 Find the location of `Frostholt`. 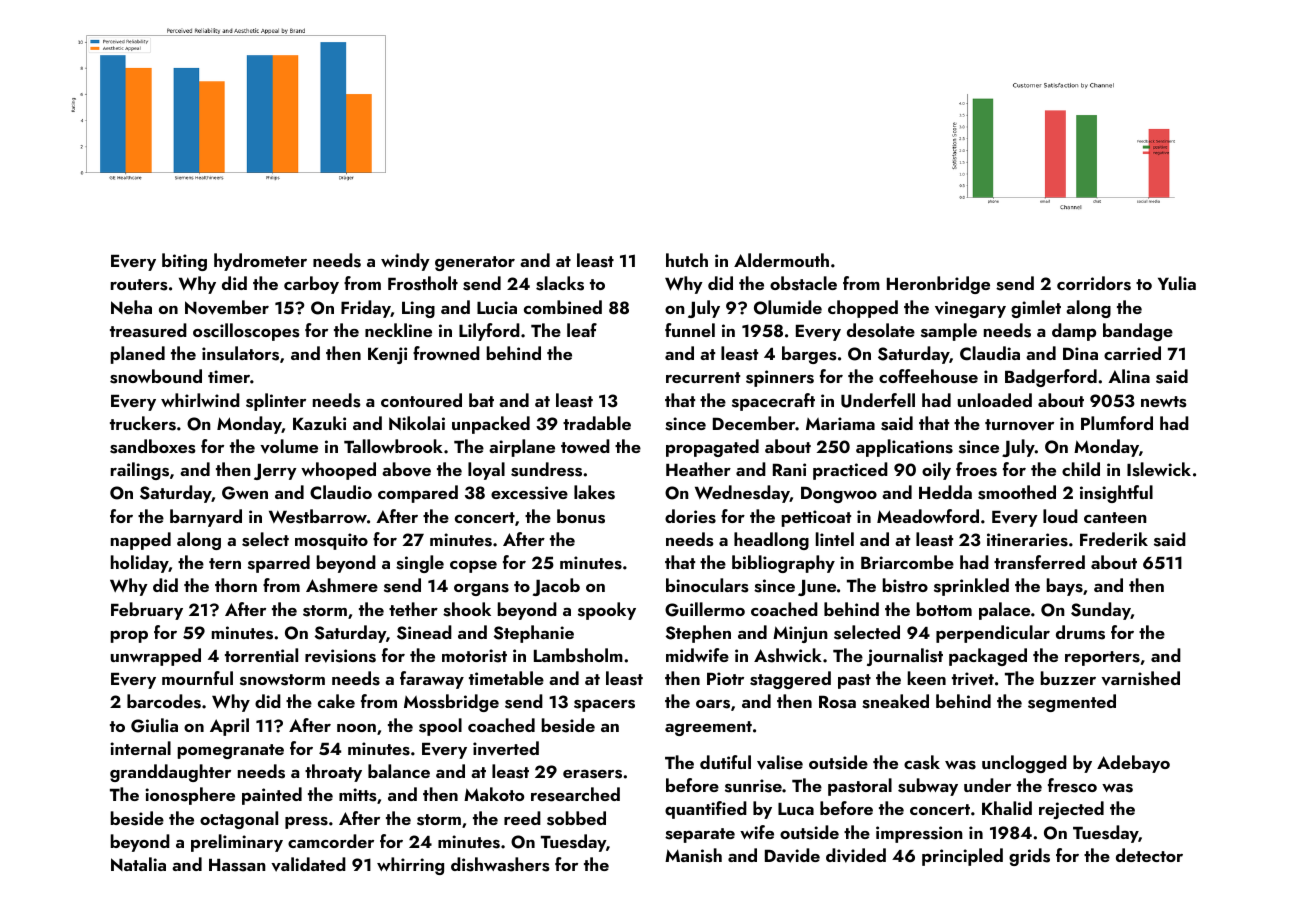

Frostholt is located at coordinates (423, 283).
